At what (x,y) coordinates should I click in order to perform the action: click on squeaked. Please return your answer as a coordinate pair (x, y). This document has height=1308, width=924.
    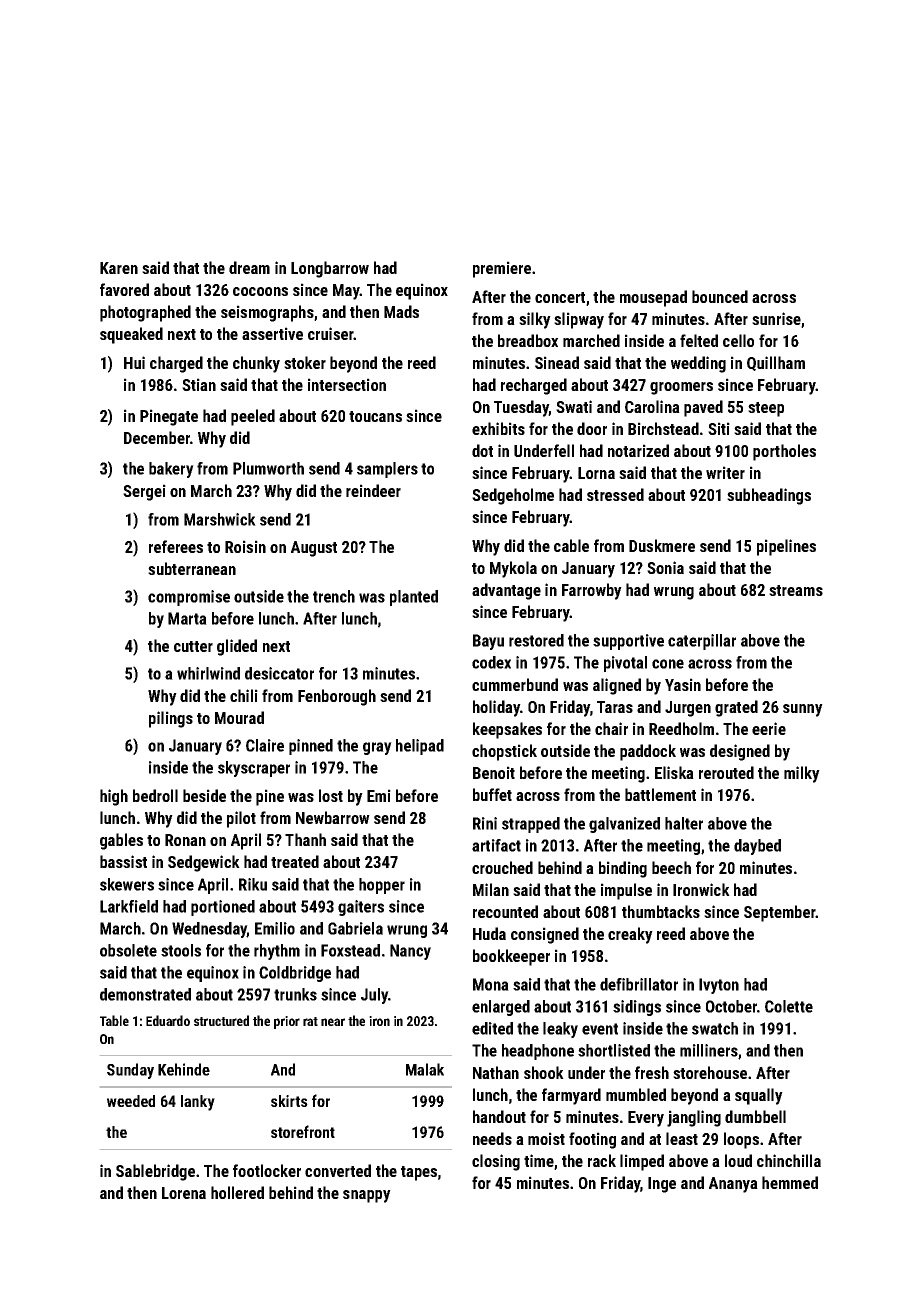
    Looking at the image, I should click on (131, 335).
